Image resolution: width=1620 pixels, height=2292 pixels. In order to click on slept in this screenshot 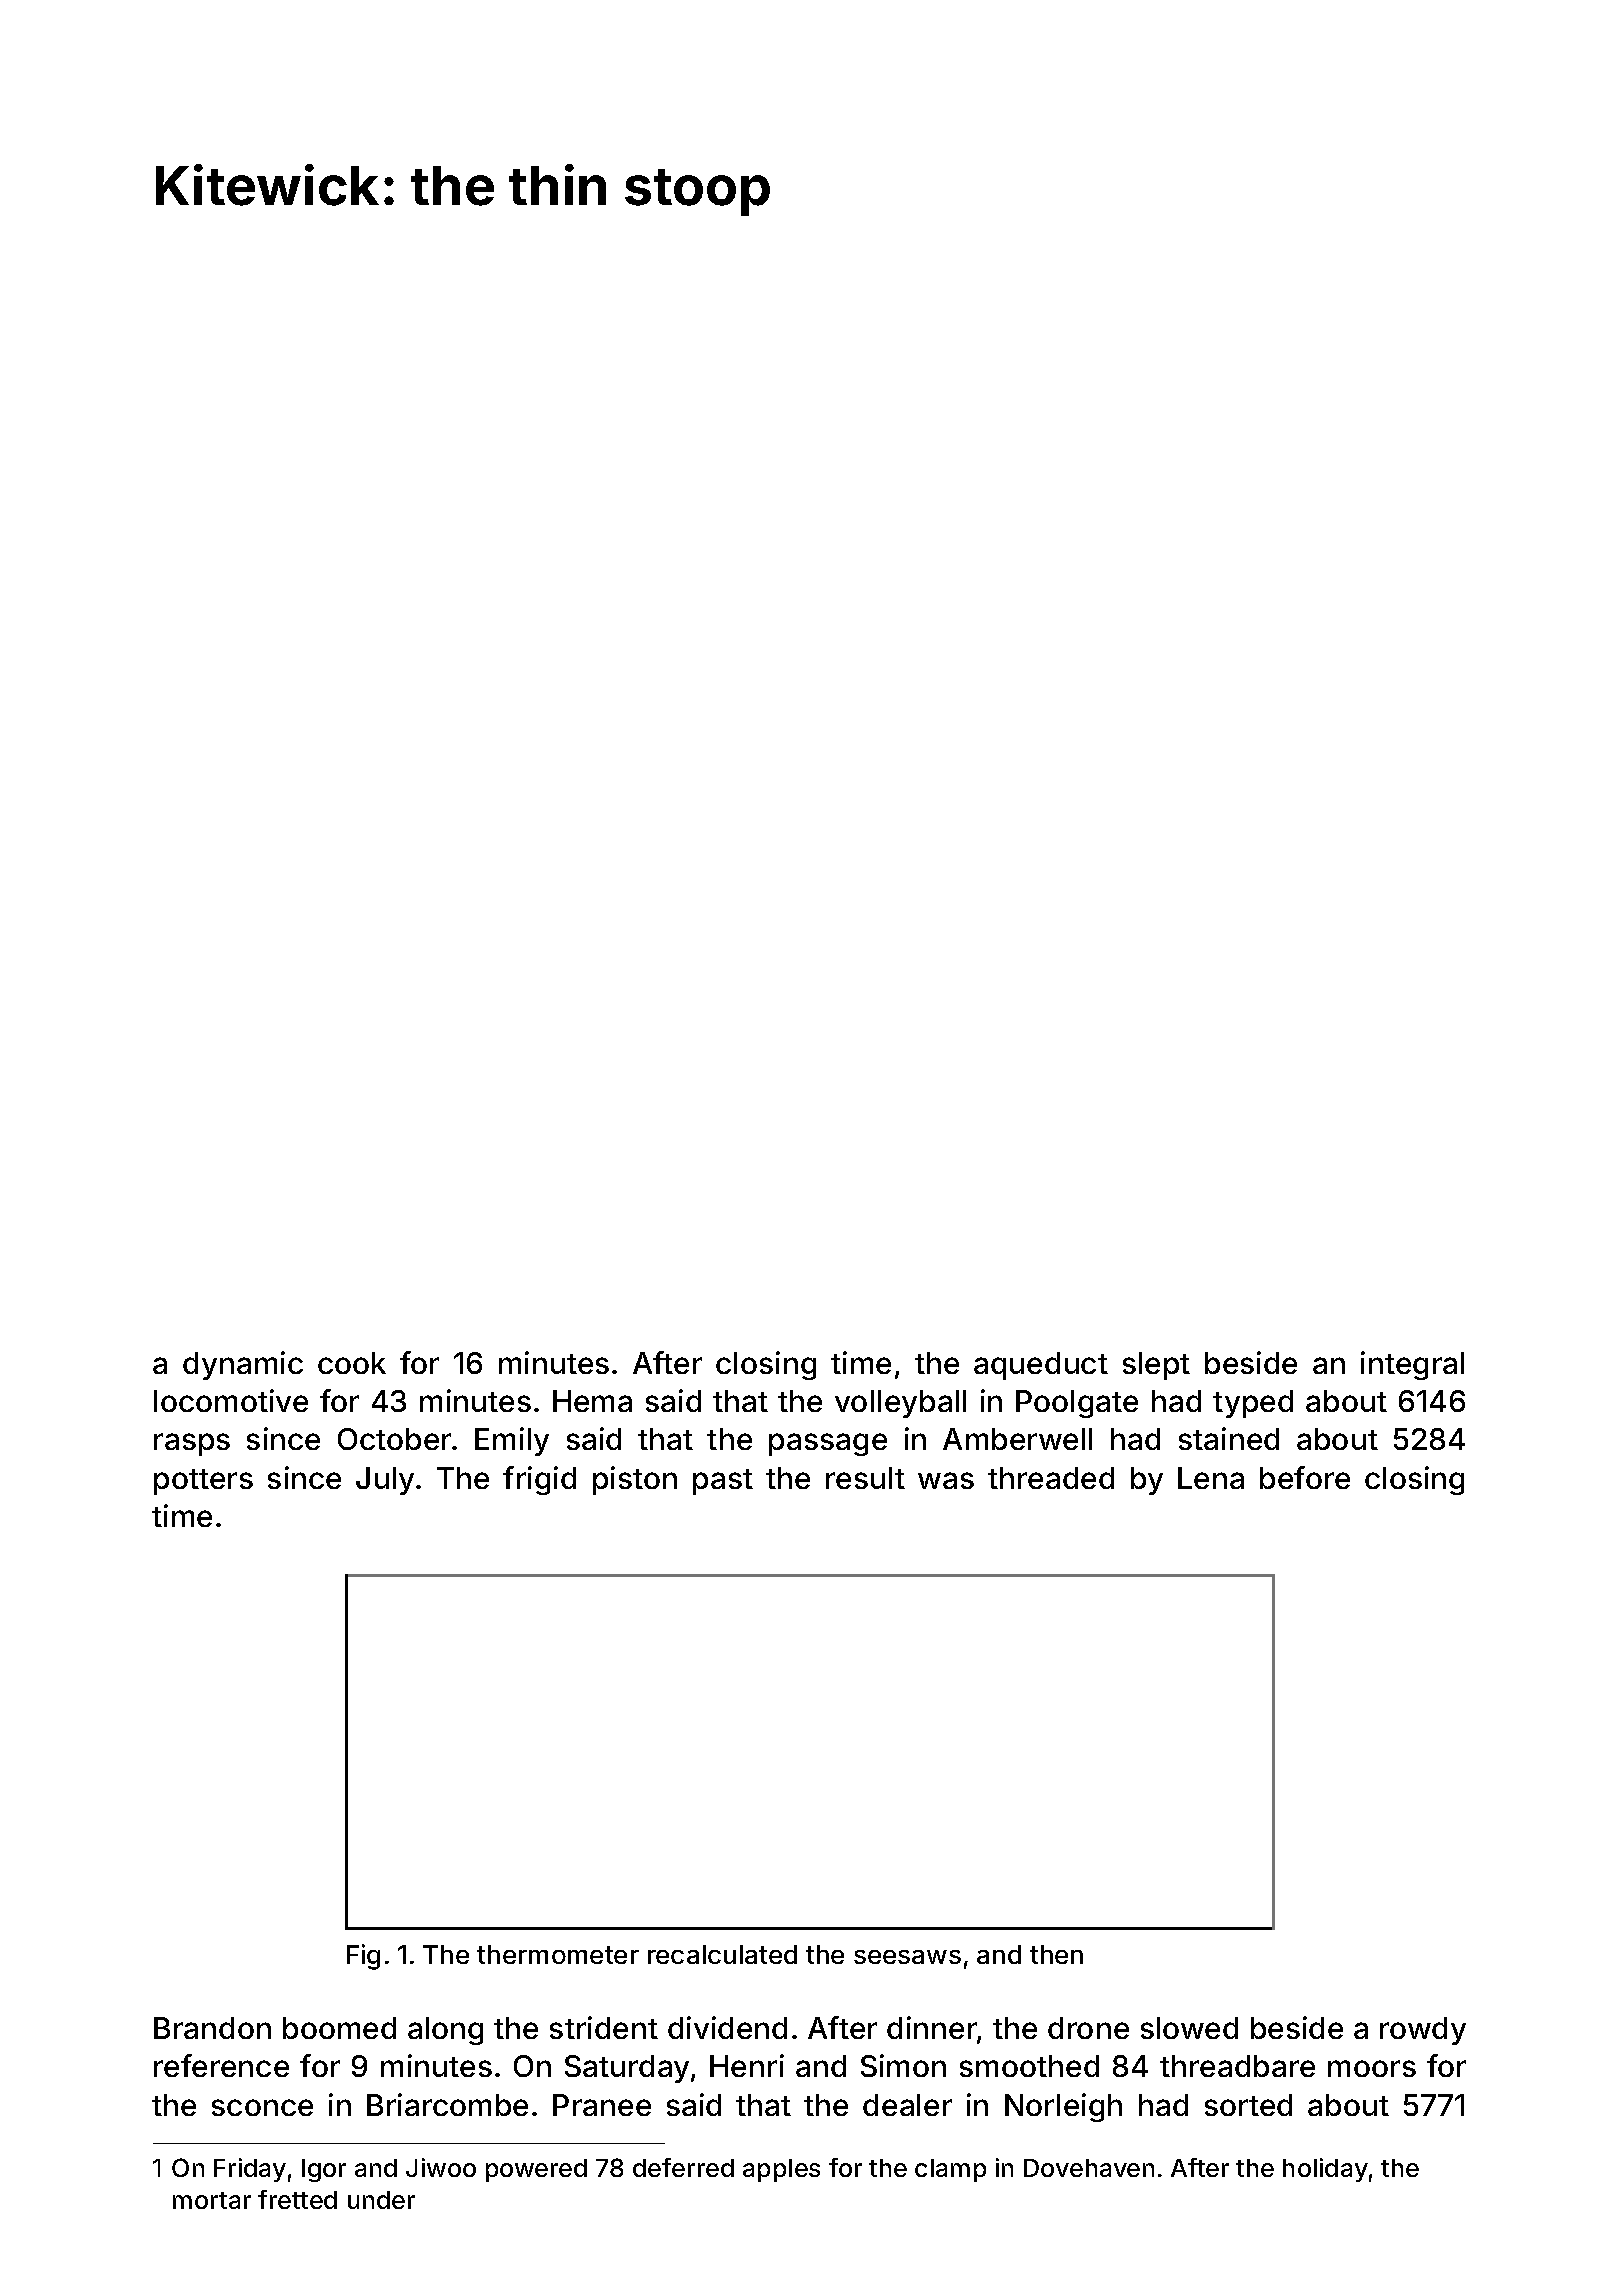, I will do `click(1156, 1366)`.
